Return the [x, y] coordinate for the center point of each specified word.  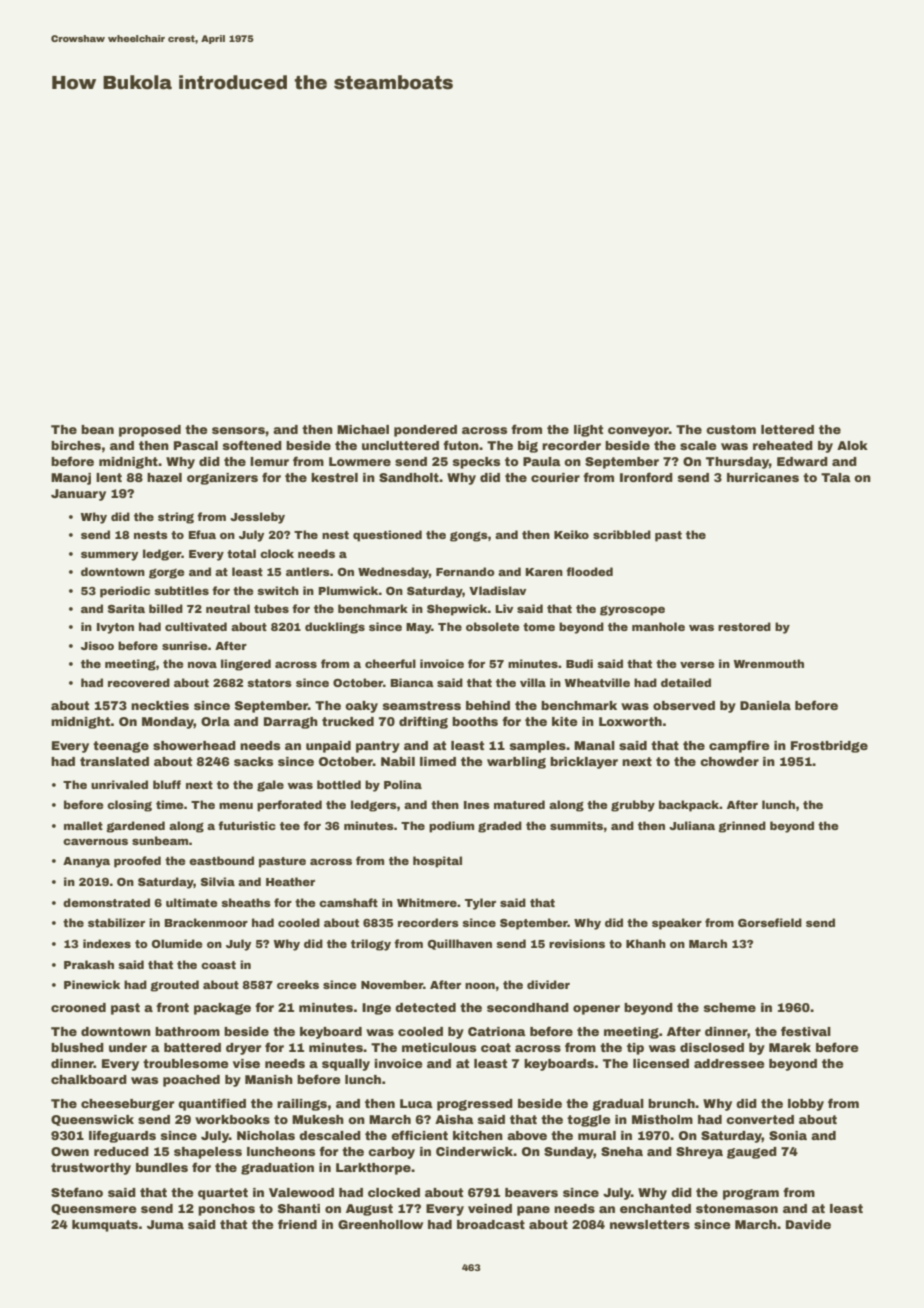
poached [191, 1081]
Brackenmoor [206, 922]
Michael [363, 429]
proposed [150, 431]
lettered [787, 429]
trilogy [371, 945]
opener [596, 1010]
